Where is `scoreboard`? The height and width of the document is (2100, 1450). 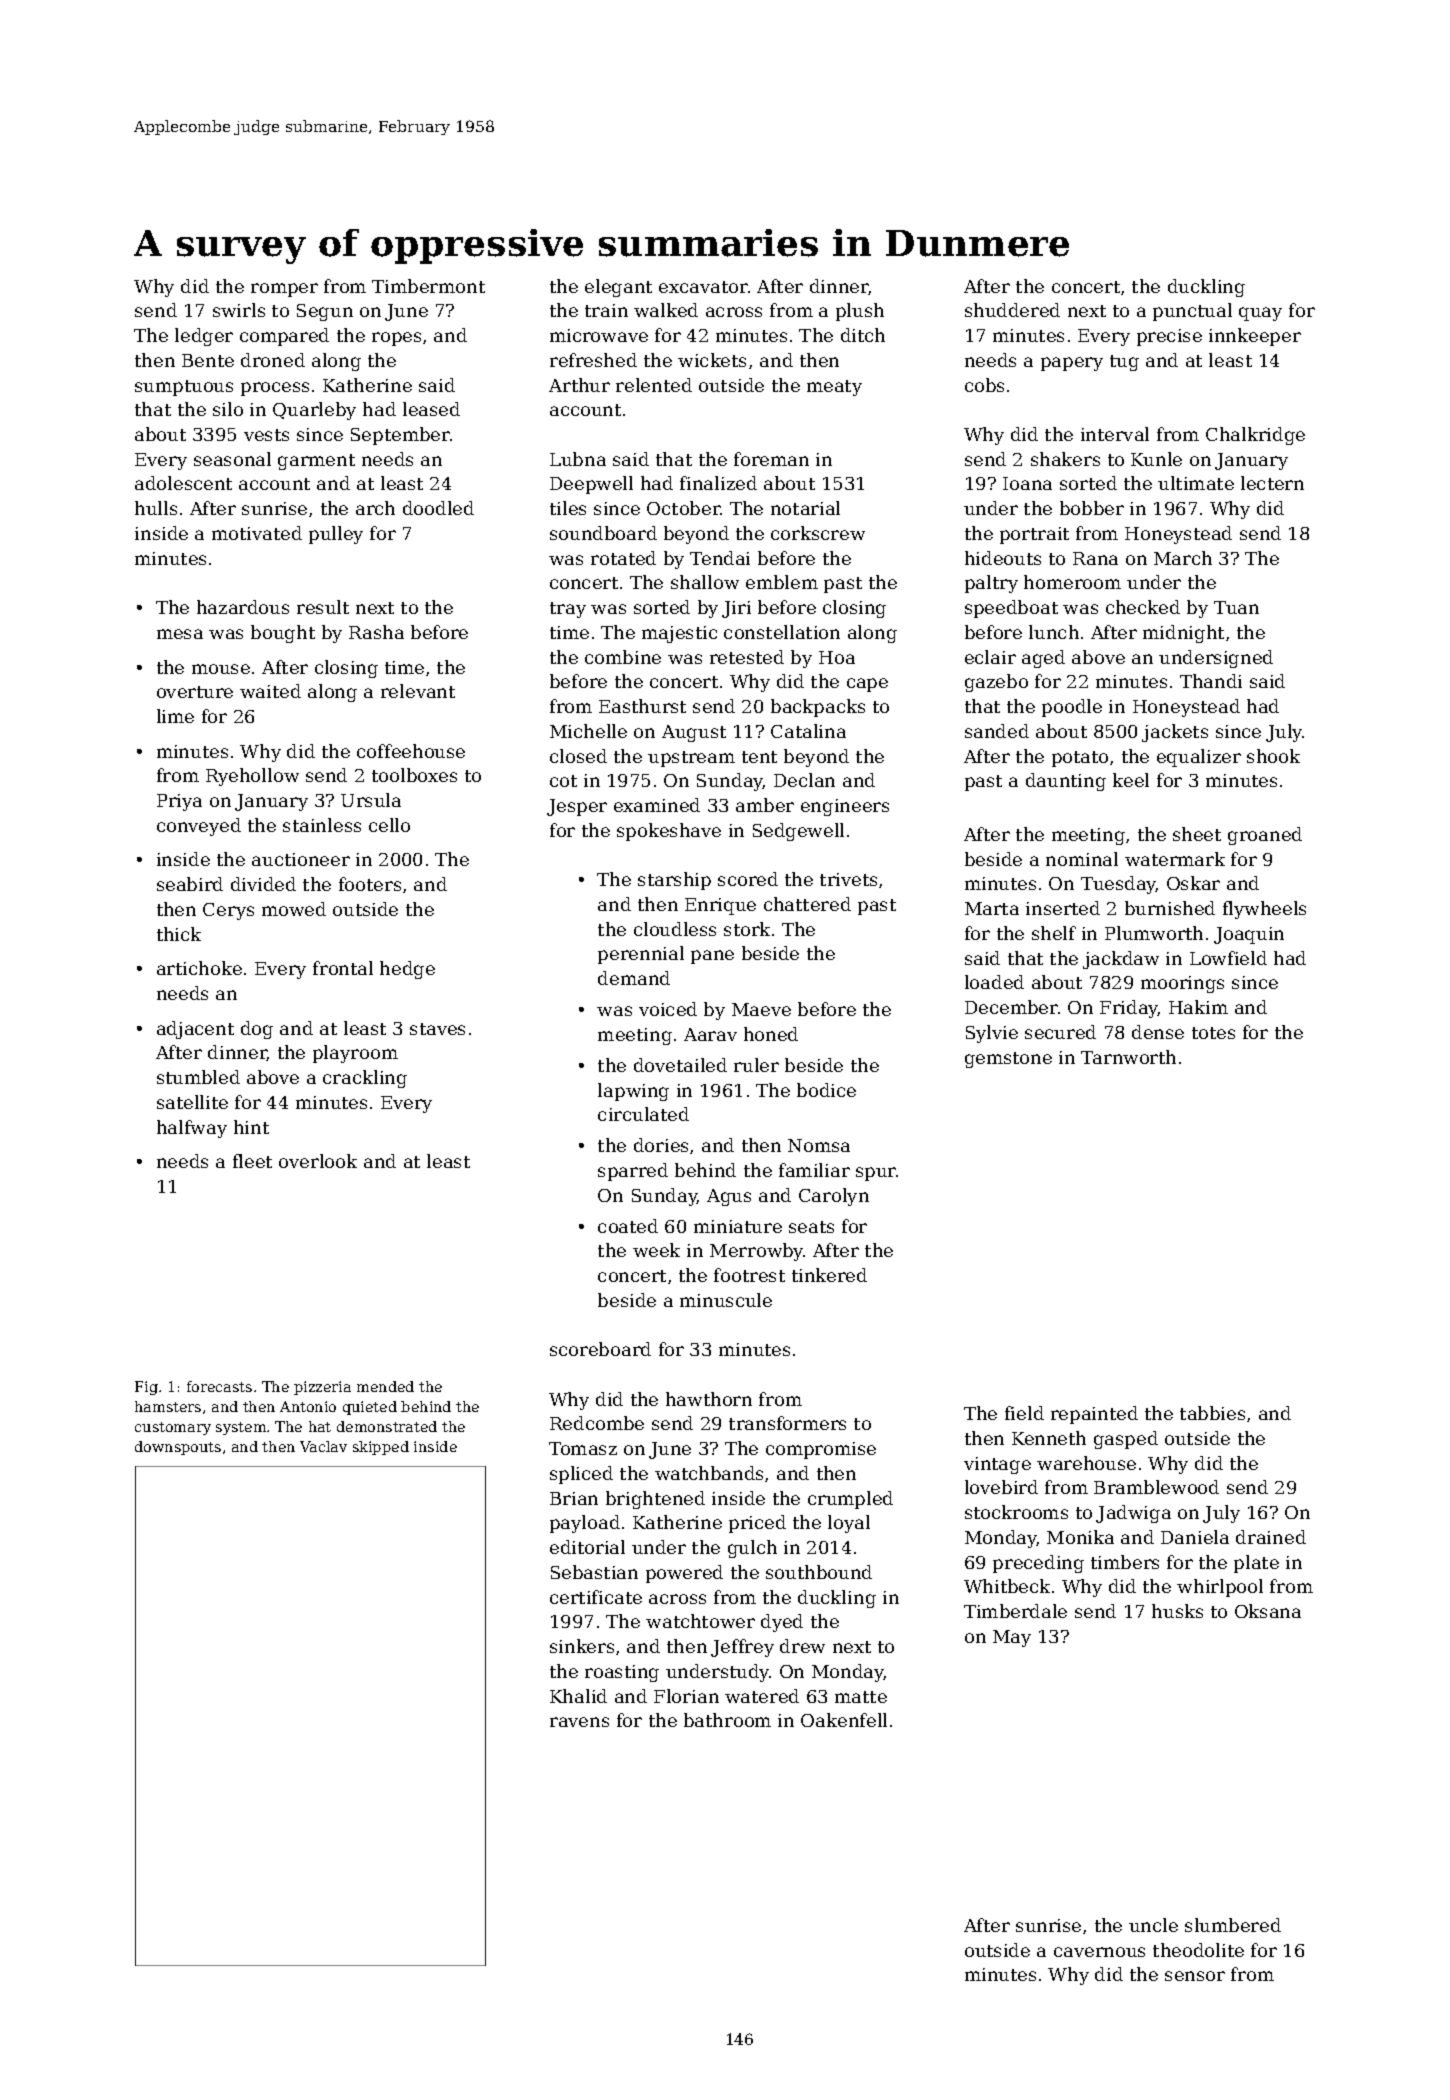 scoreboard is located at coordinates (600, 1349).
